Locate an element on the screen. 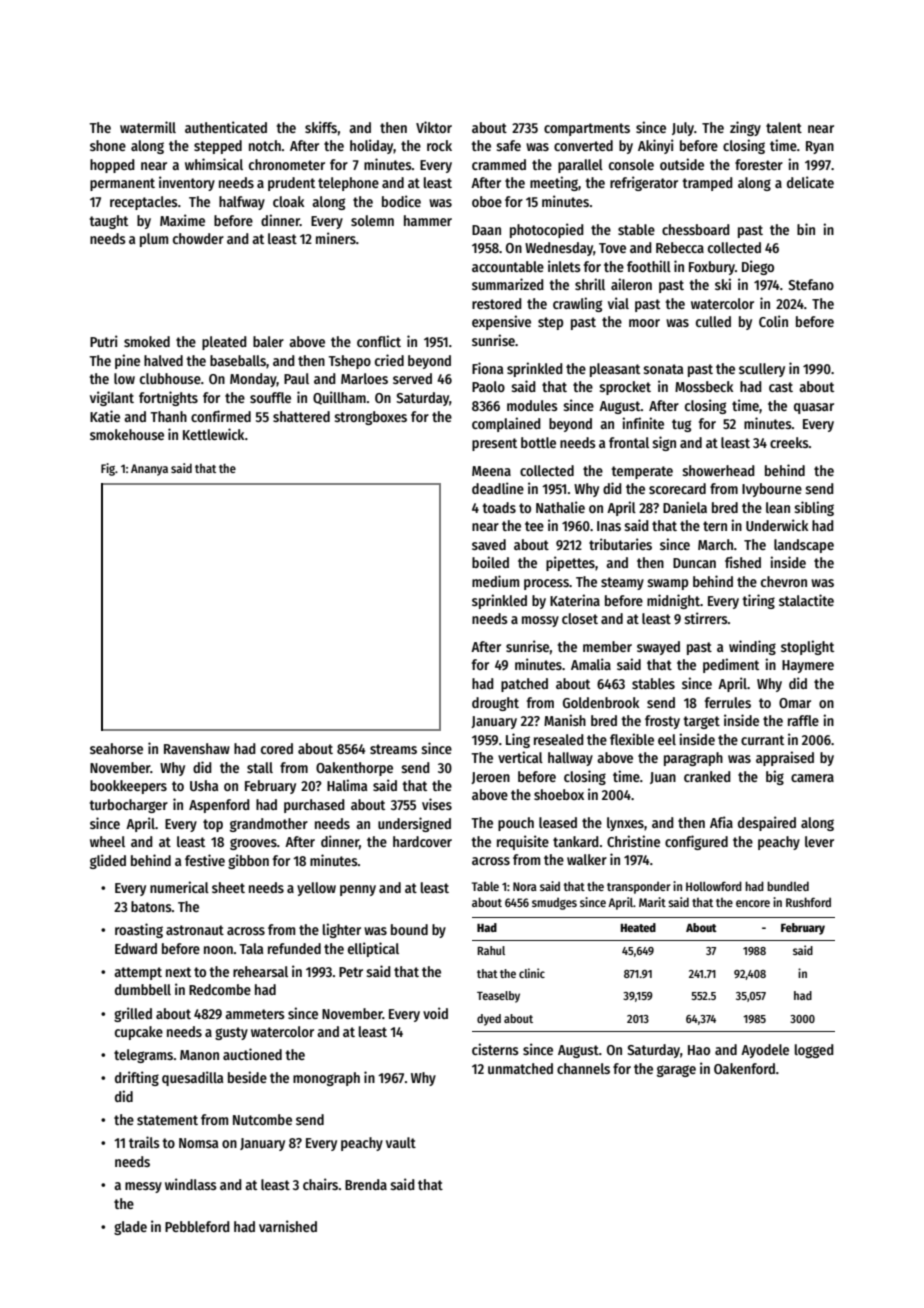  trails is located at coordinates (144, 1142).
